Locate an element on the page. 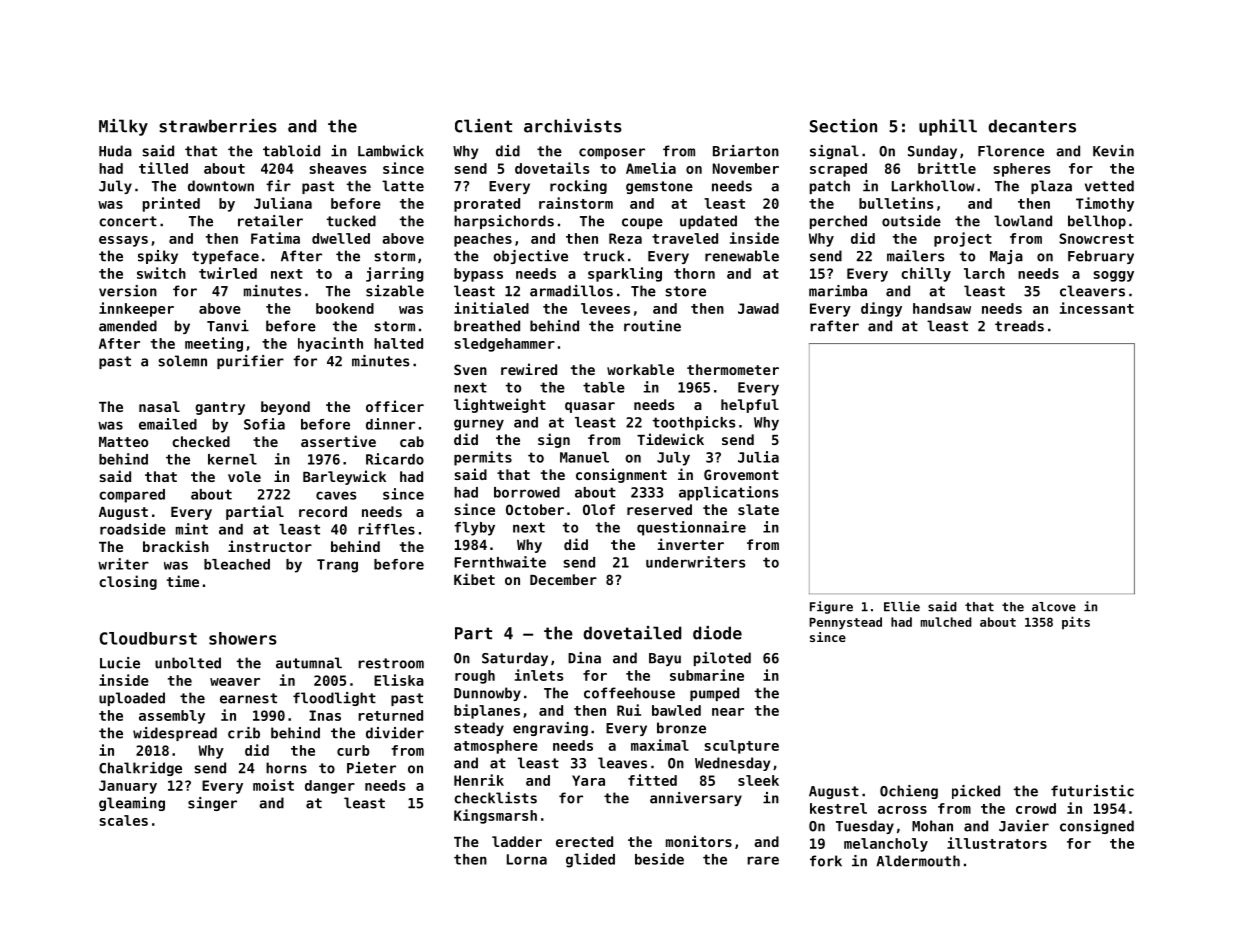  Tanvi is located at coordinates (228, 326).
